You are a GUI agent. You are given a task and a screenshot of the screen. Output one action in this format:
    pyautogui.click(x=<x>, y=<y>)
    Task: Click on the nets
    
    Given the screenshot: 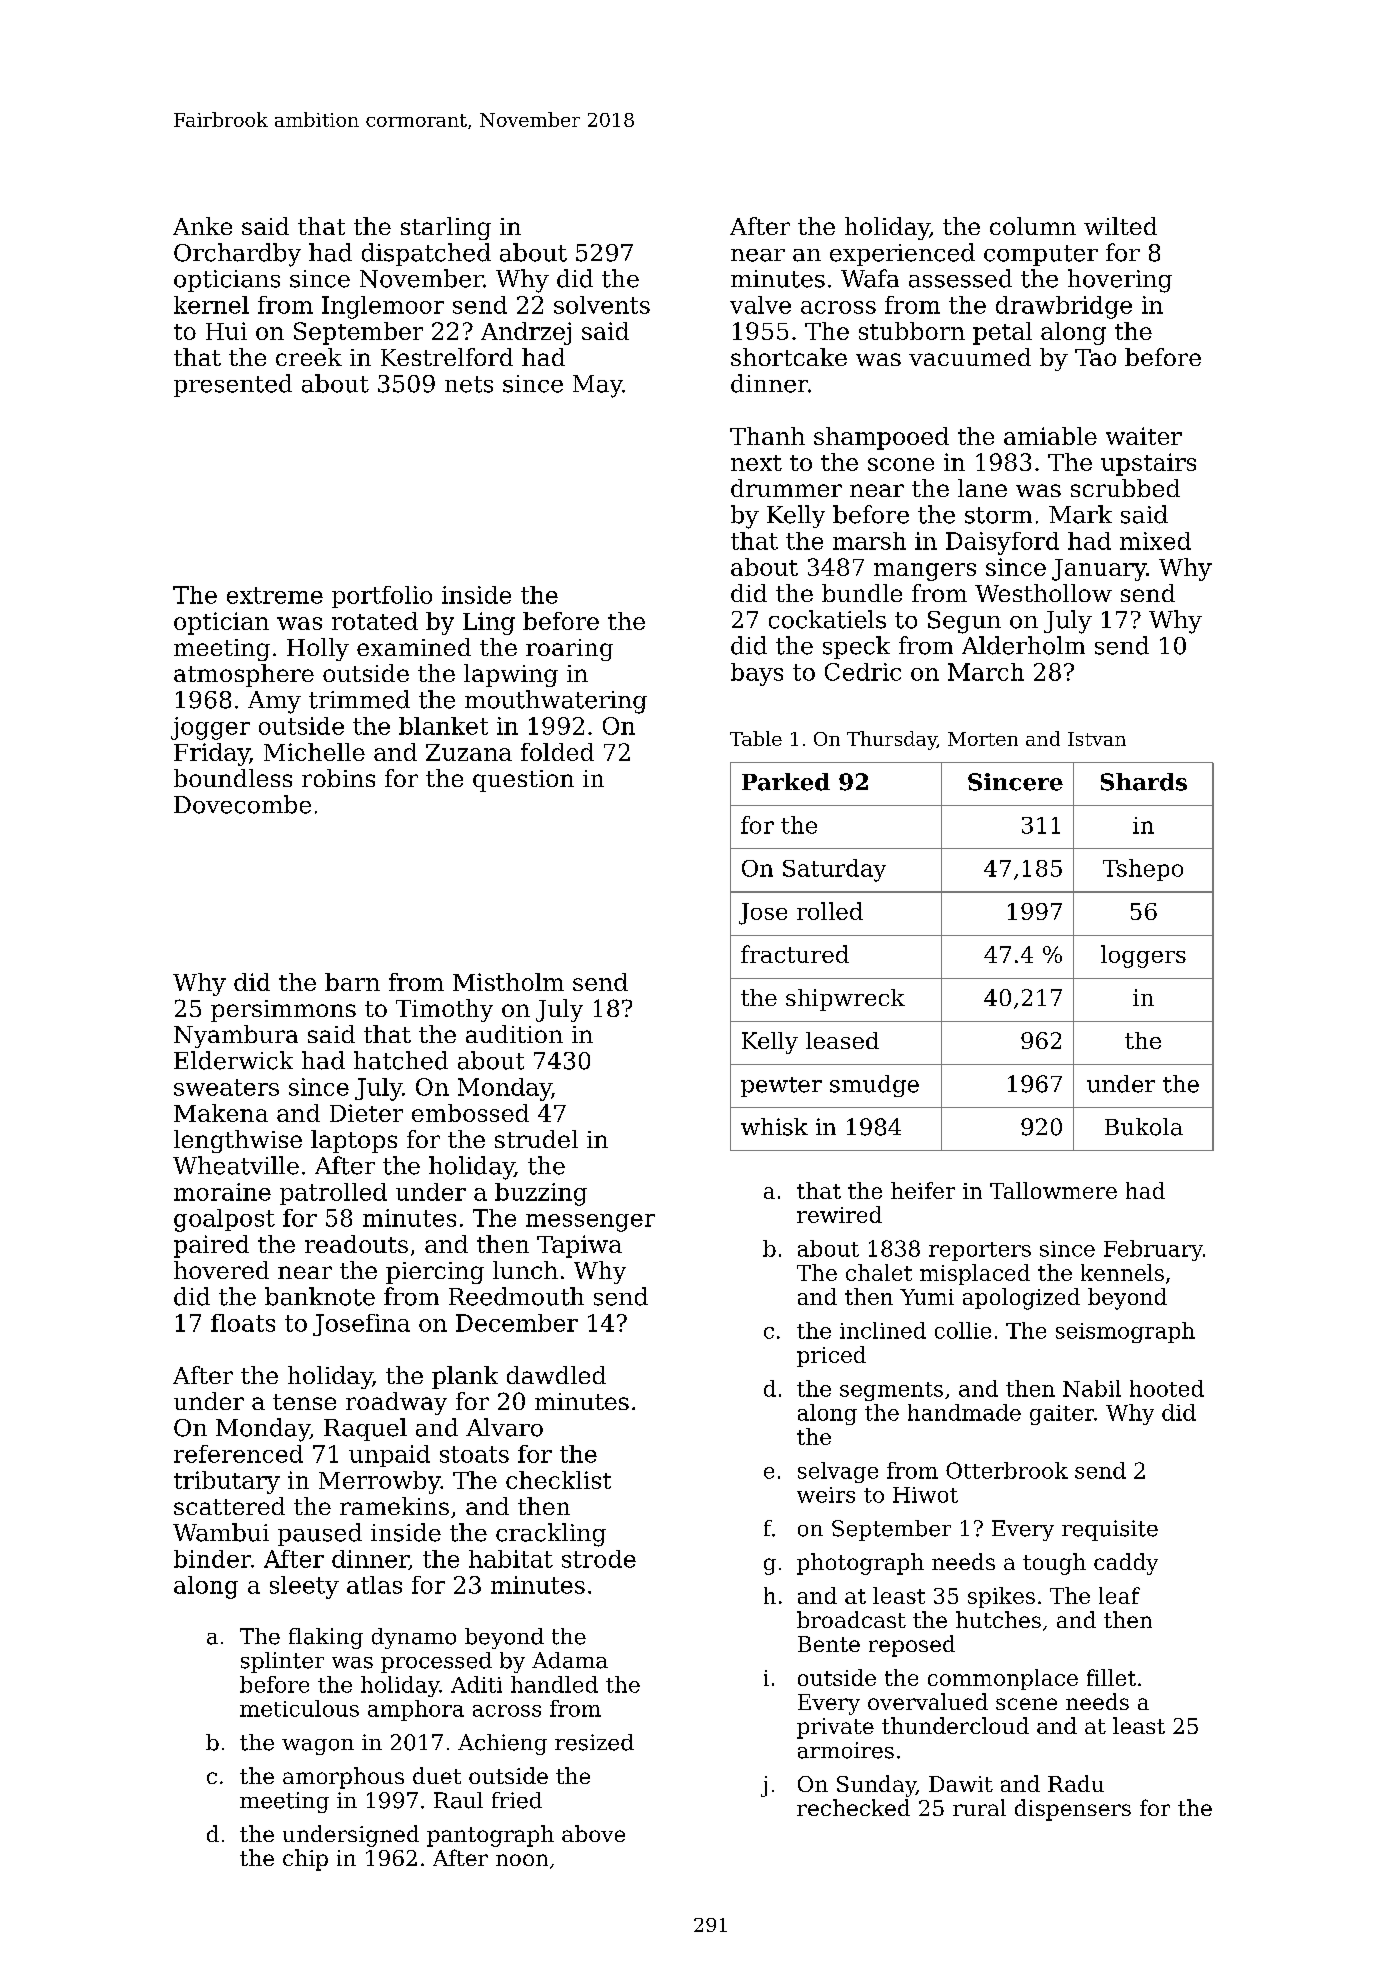 What is the action you would take?
    pyautogui.click(x=469, y=384)
